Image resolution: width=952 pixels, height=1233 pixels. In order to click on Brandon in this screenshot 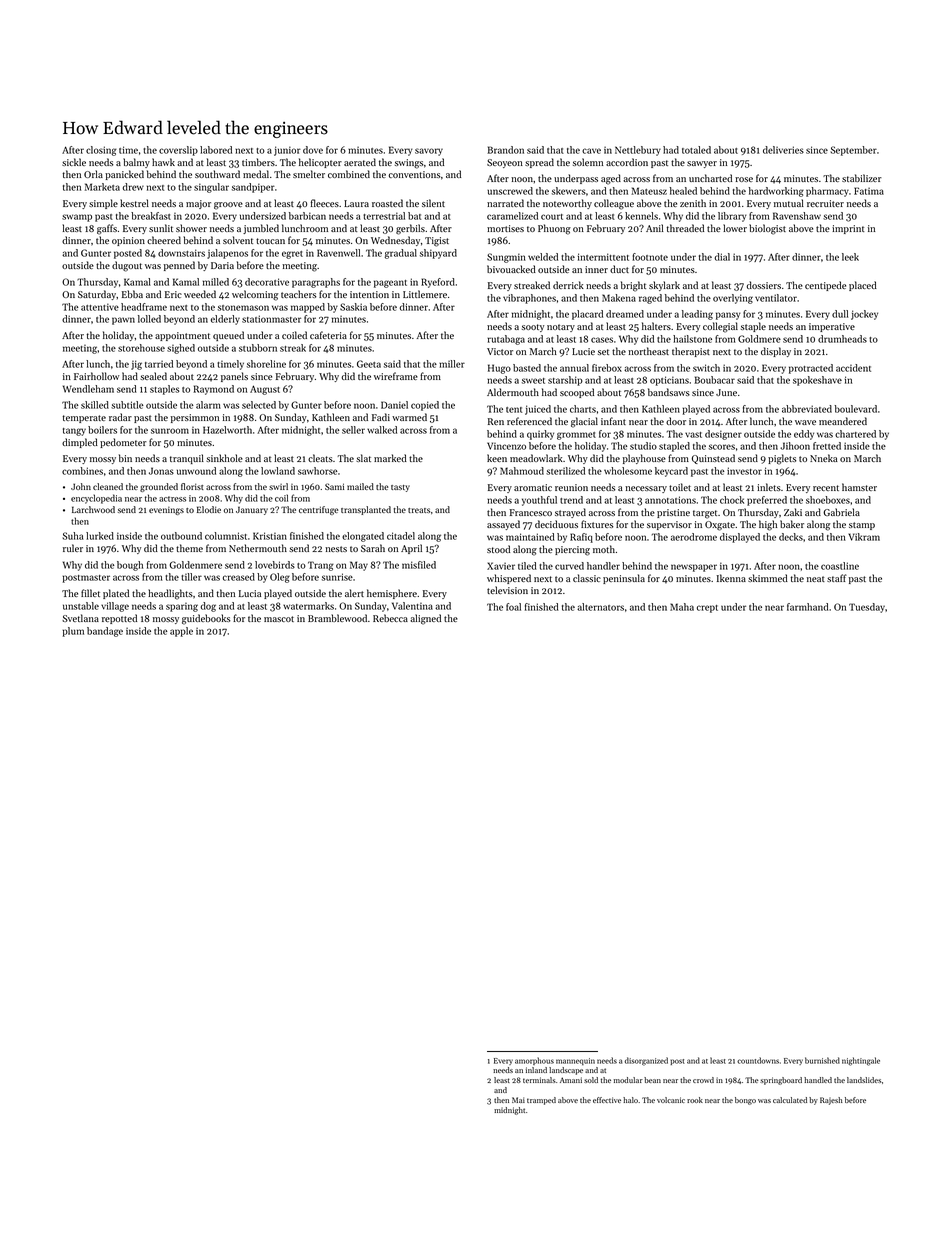, I will do `click(505, 150)`.
